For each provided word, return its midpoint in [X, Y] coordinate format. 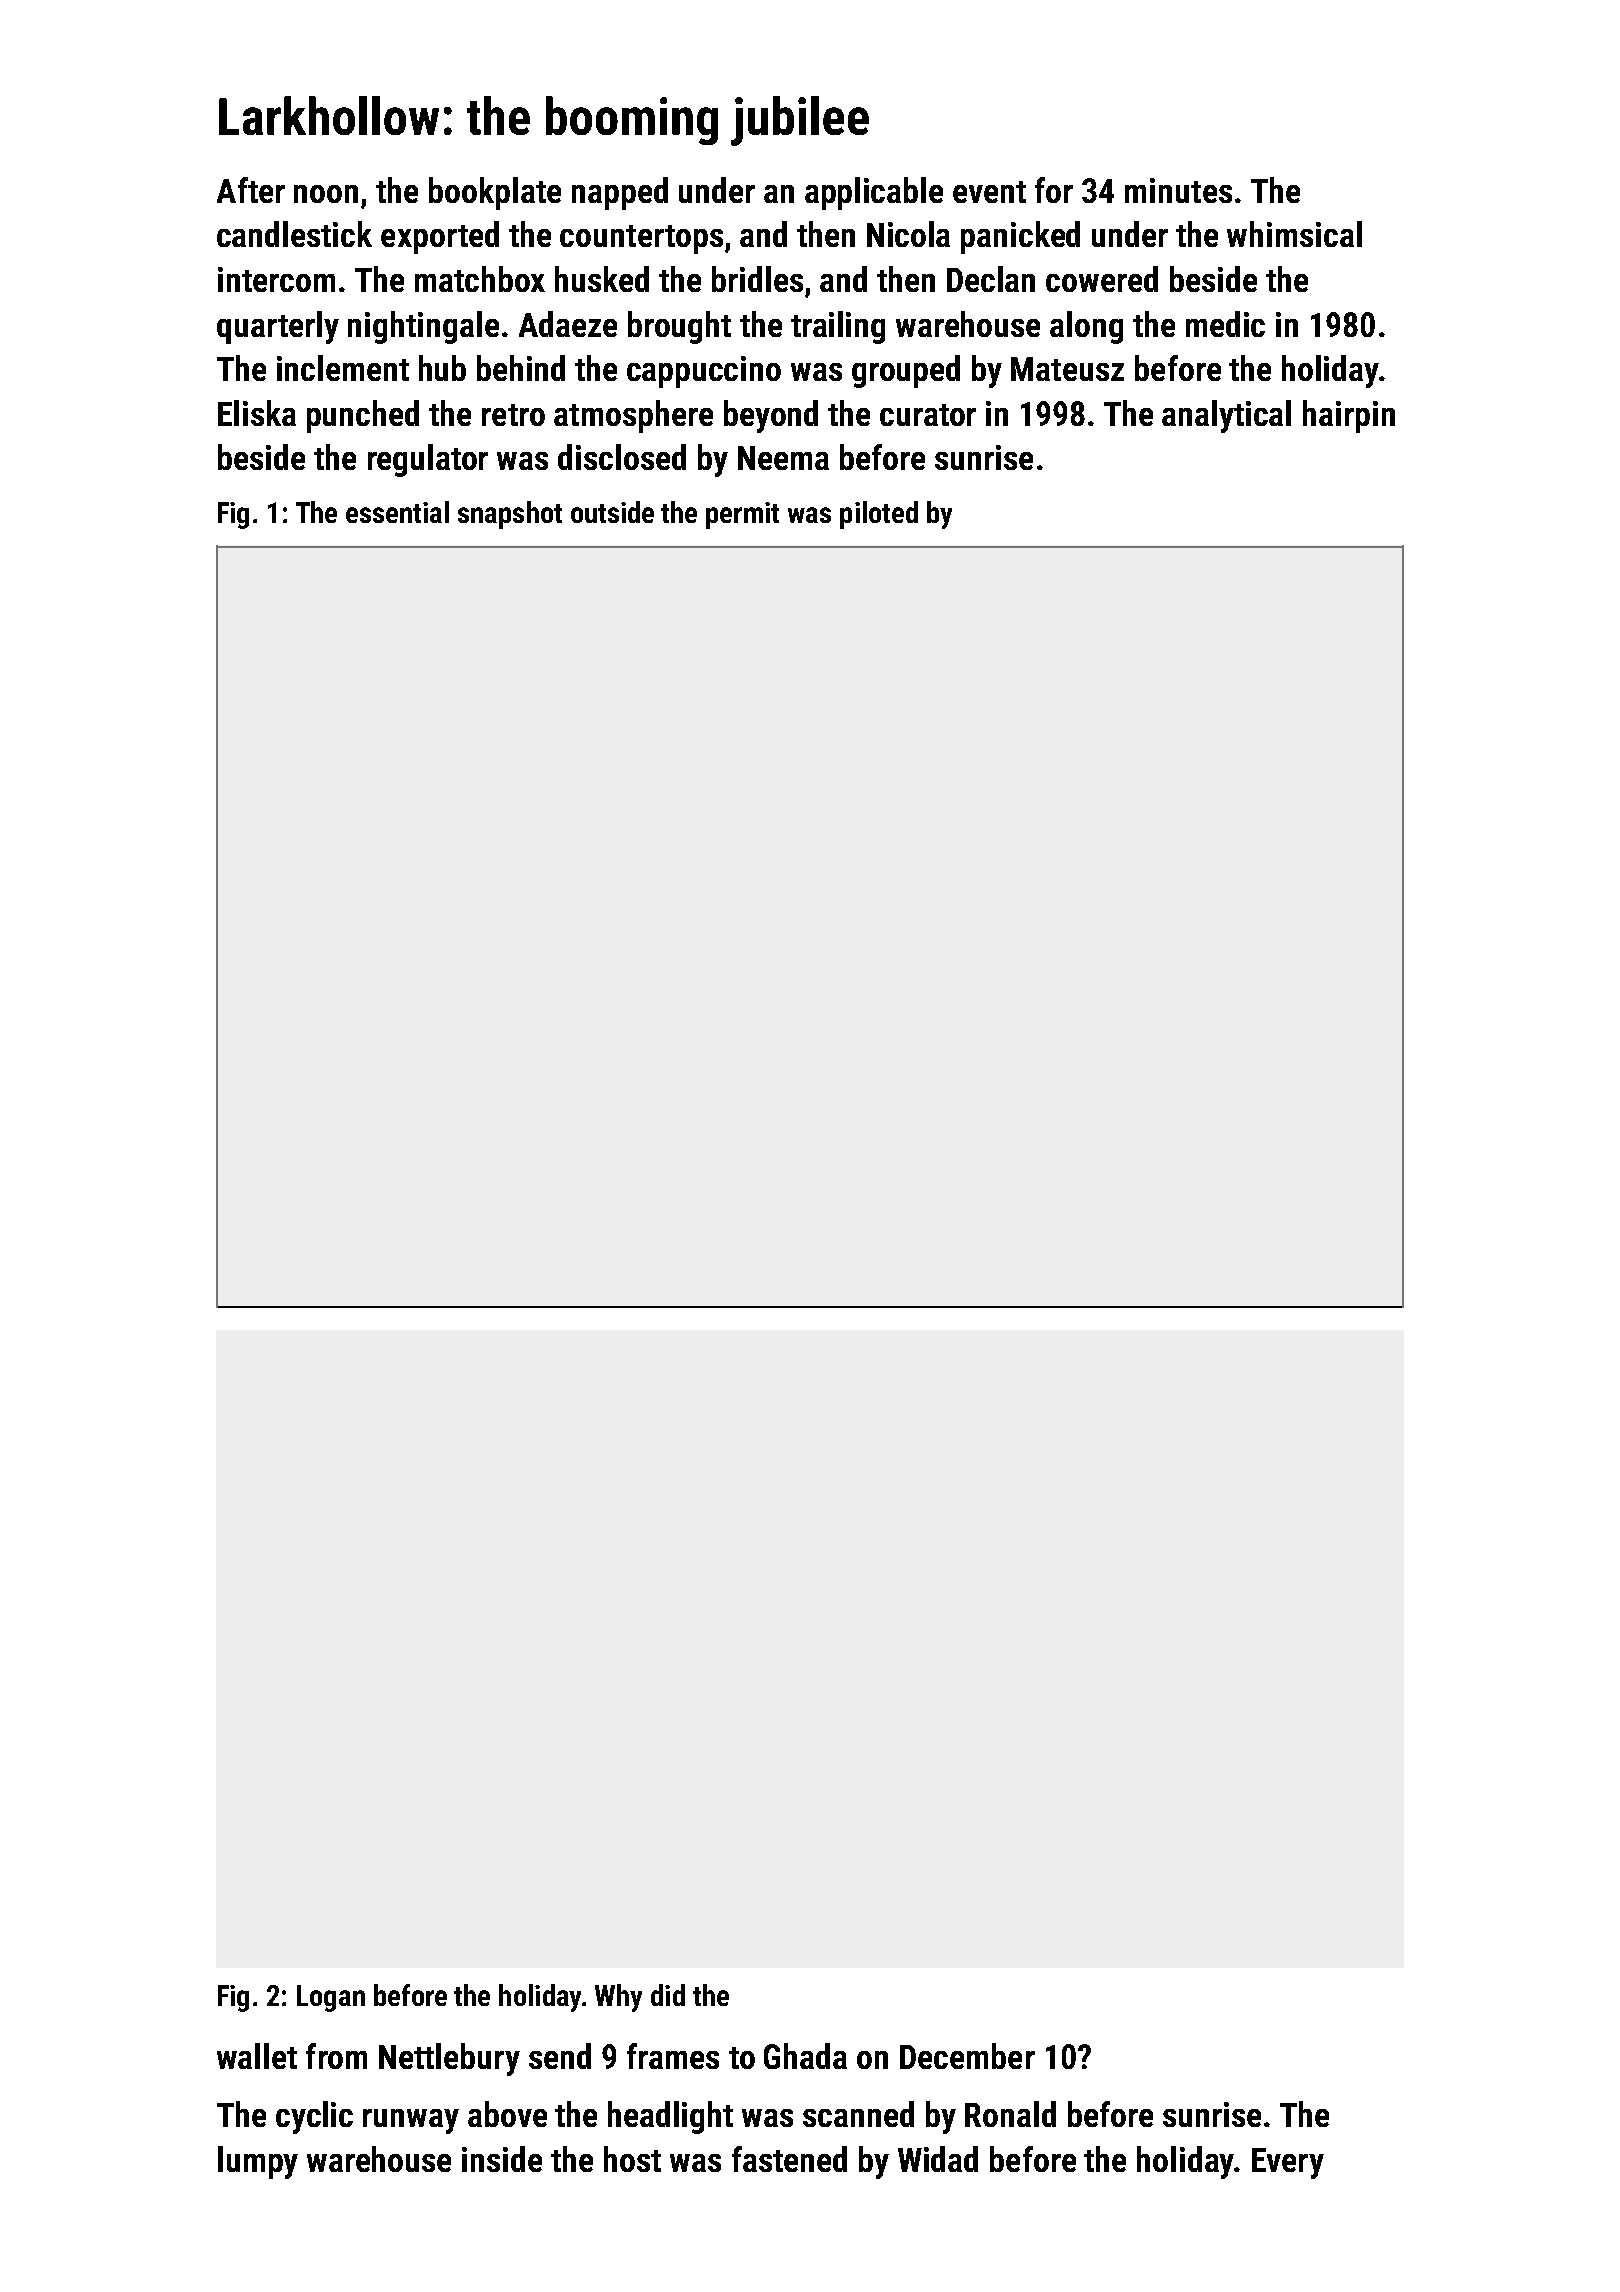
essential [397, 512]
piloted [879, 515]
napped [620, 193]
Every [1288, 2163]
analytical [1226, 416]
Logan [331, 1998]
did [668, 1995]
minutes [1178, 190]
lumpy [258, 2162]
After [251, 190]
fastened [789, 2159]
